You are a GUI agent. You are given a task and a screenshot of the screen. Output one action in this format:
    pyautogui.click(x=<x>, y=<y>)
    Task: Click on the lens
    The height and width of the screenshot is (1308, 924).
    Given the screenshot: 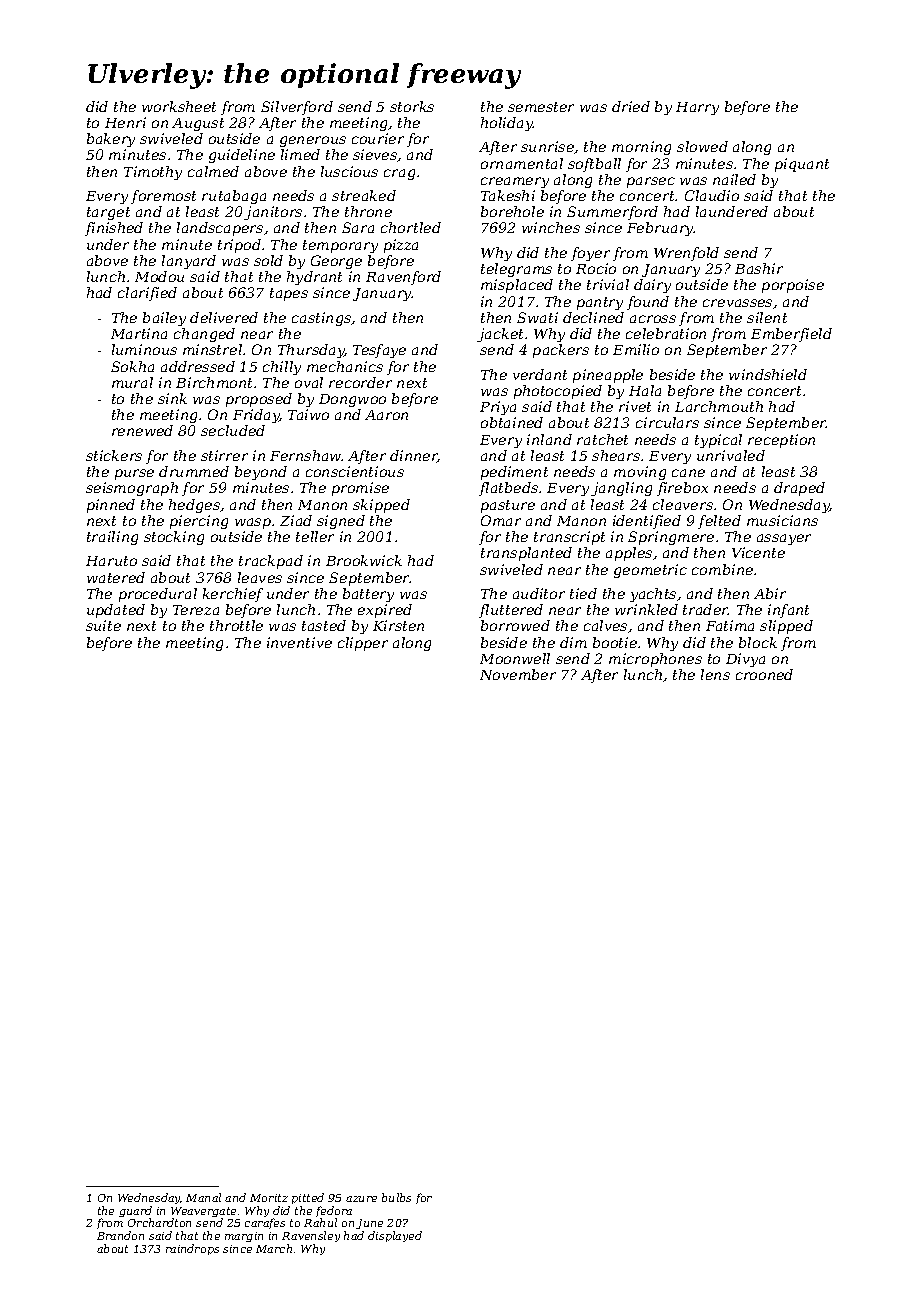 What is the action you would take?
    pyautogui.click(x=715, y=674)
